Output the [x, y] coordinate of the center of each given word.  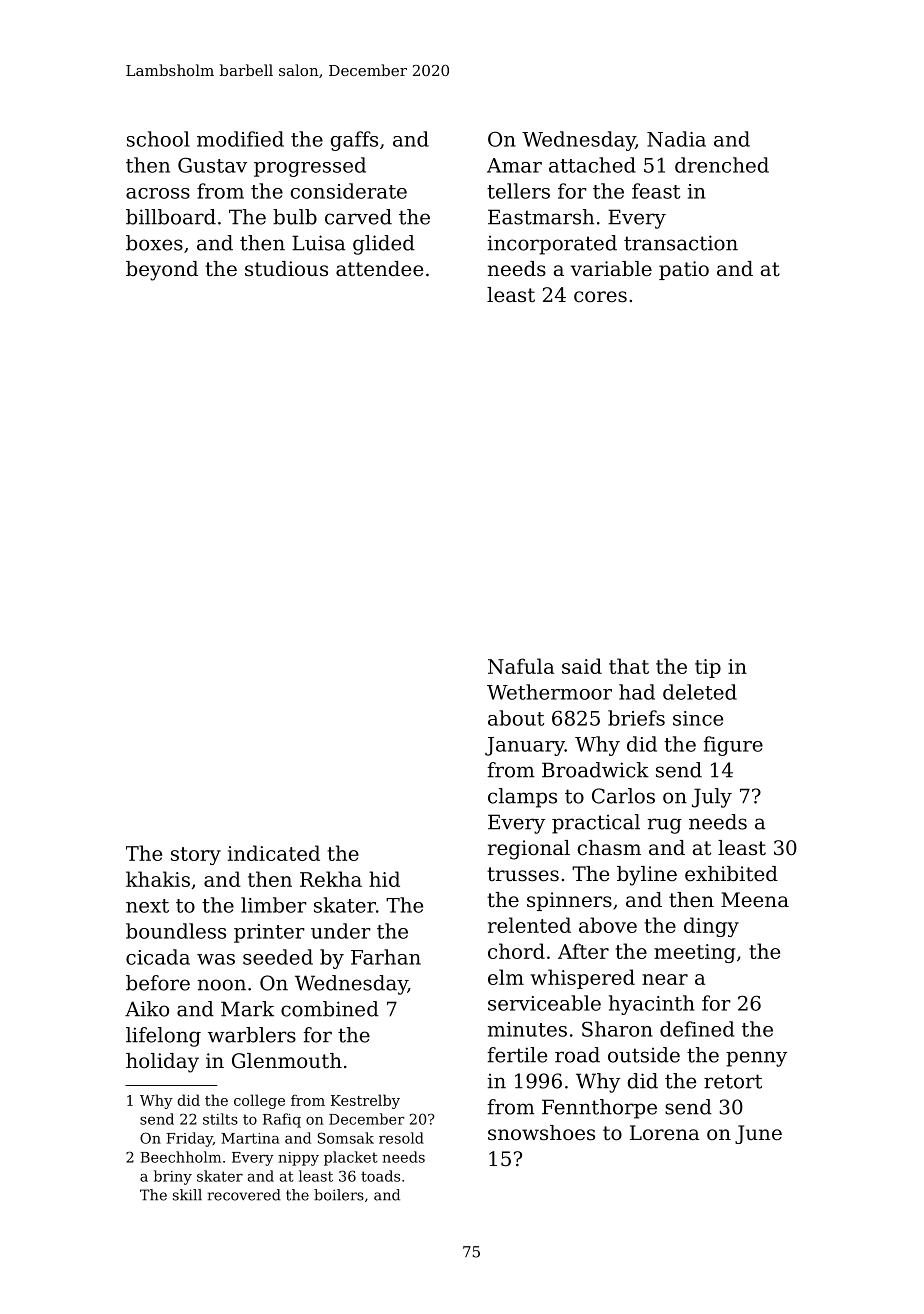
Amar [514, 165]
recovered [244, 1195]
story [196, 856]
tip [708, 668]
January [525, 746]
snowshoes [541, 1133]
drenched [722, 165]
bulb [295, 217]
